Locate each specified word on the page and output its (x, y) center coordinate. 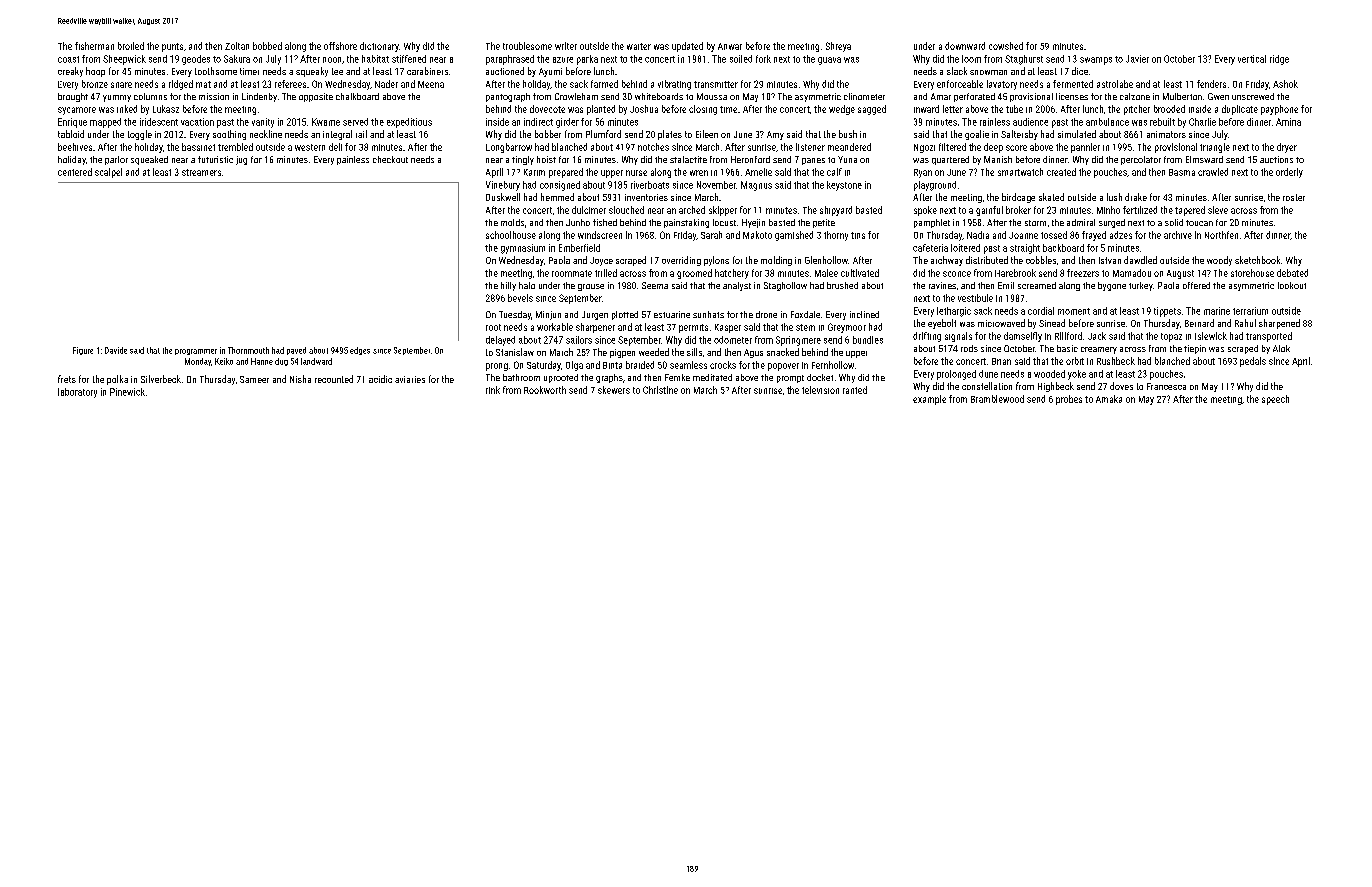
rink (493, 390)
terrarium (1250, 311)
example (929, 400)
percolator (1141, 160)
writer (566, 46)
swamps (1096, 61)
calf (834, 172)
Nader (386, 84)
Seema (655, 285)
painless (353, 160)
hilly (508, 286)
